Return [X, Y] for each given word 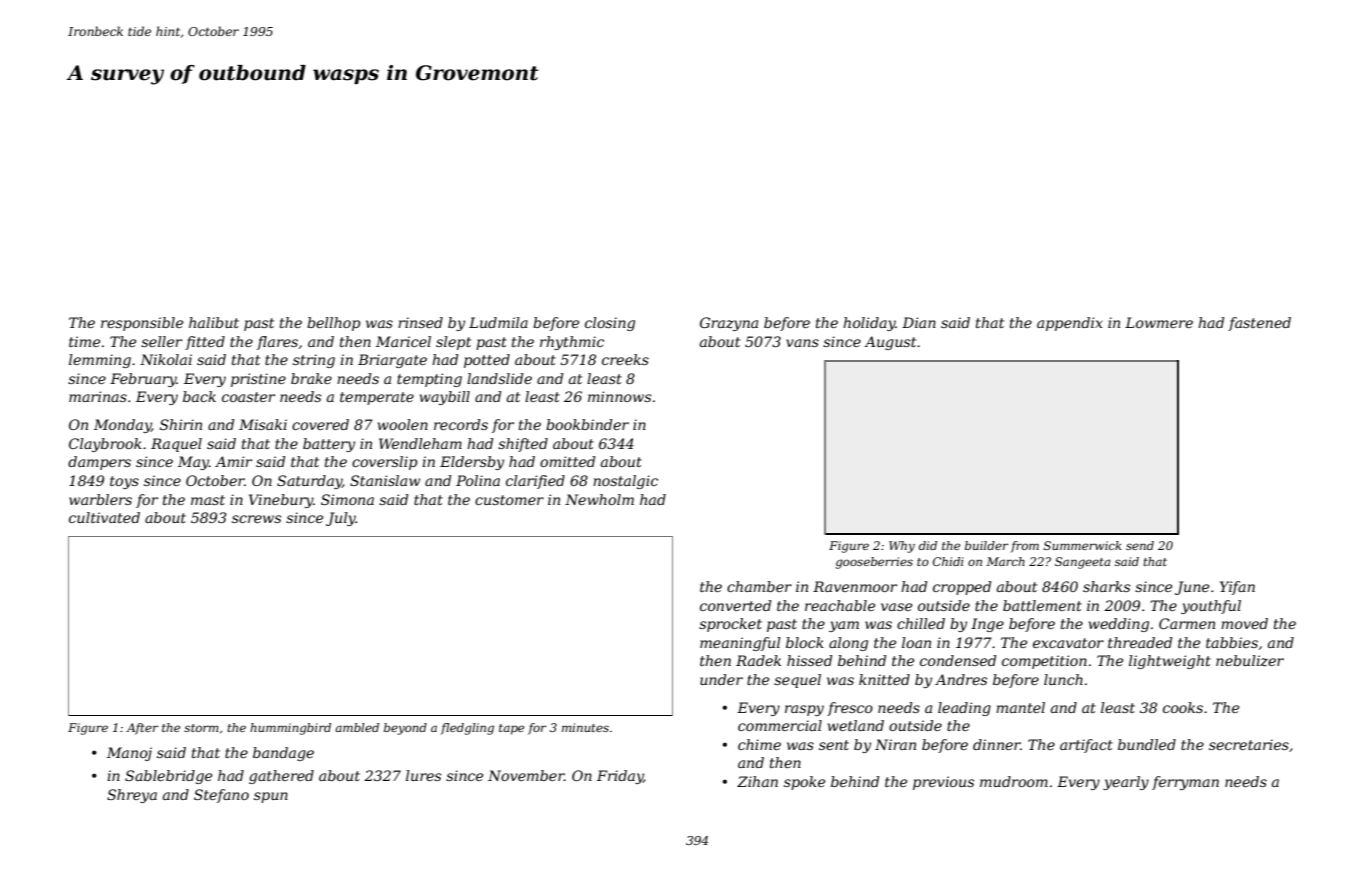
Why [902, 547]
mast [208, 500]
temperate [377, 398]
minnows [619, 396]
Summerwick [1083, 545]
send [1140, 545]
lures [423, 775]
